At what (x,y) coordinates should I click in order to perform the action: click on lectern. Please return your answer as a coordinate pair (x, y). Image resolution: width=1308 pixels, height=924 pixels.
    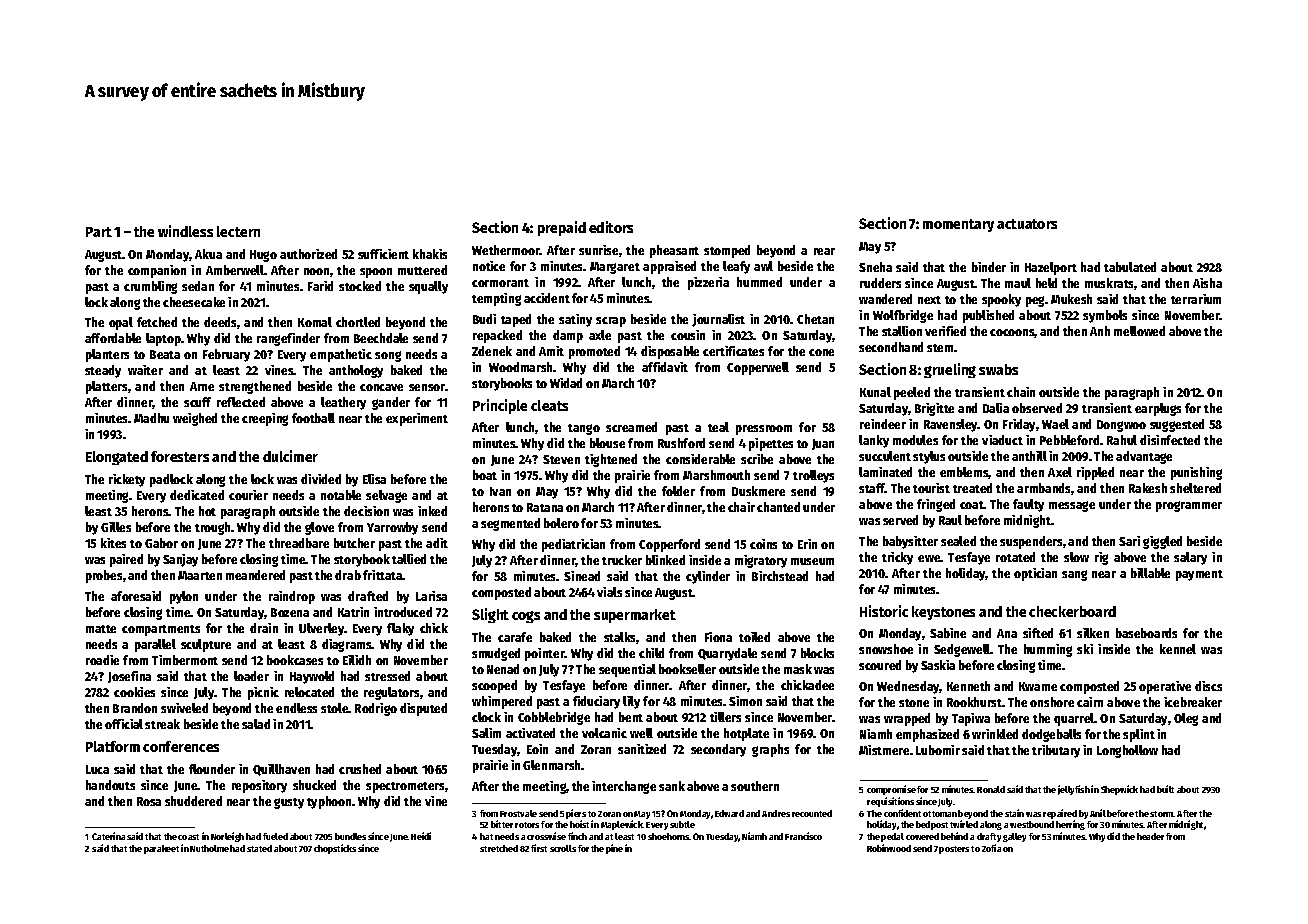
    Looking at the image, I should click on (238, 231).
